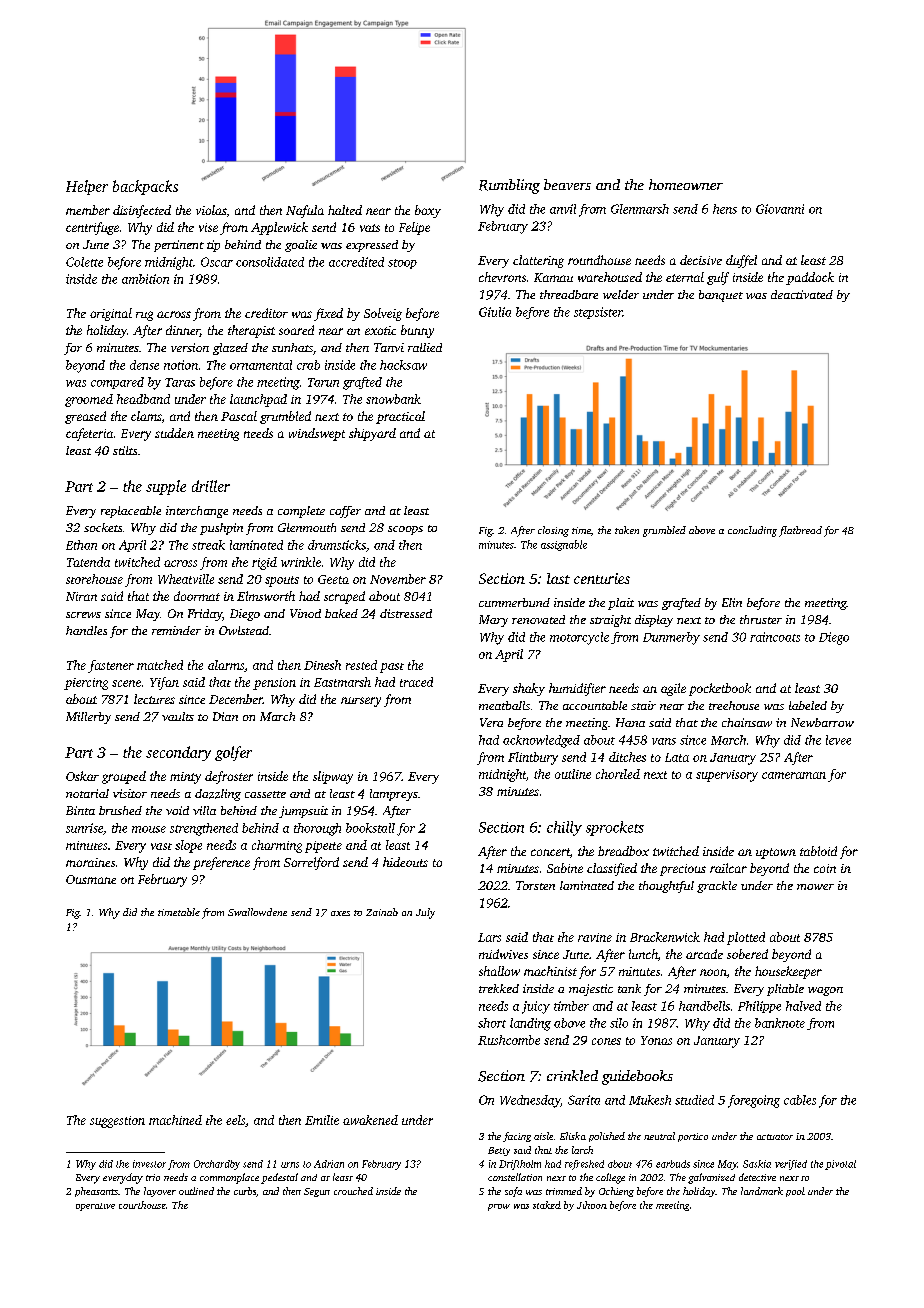 This screenshot has height=1308, width=924. What do you see at coordinates (762, 1191) in the screenshot?
I see `landmark` at bounding box center [762, 1191].
